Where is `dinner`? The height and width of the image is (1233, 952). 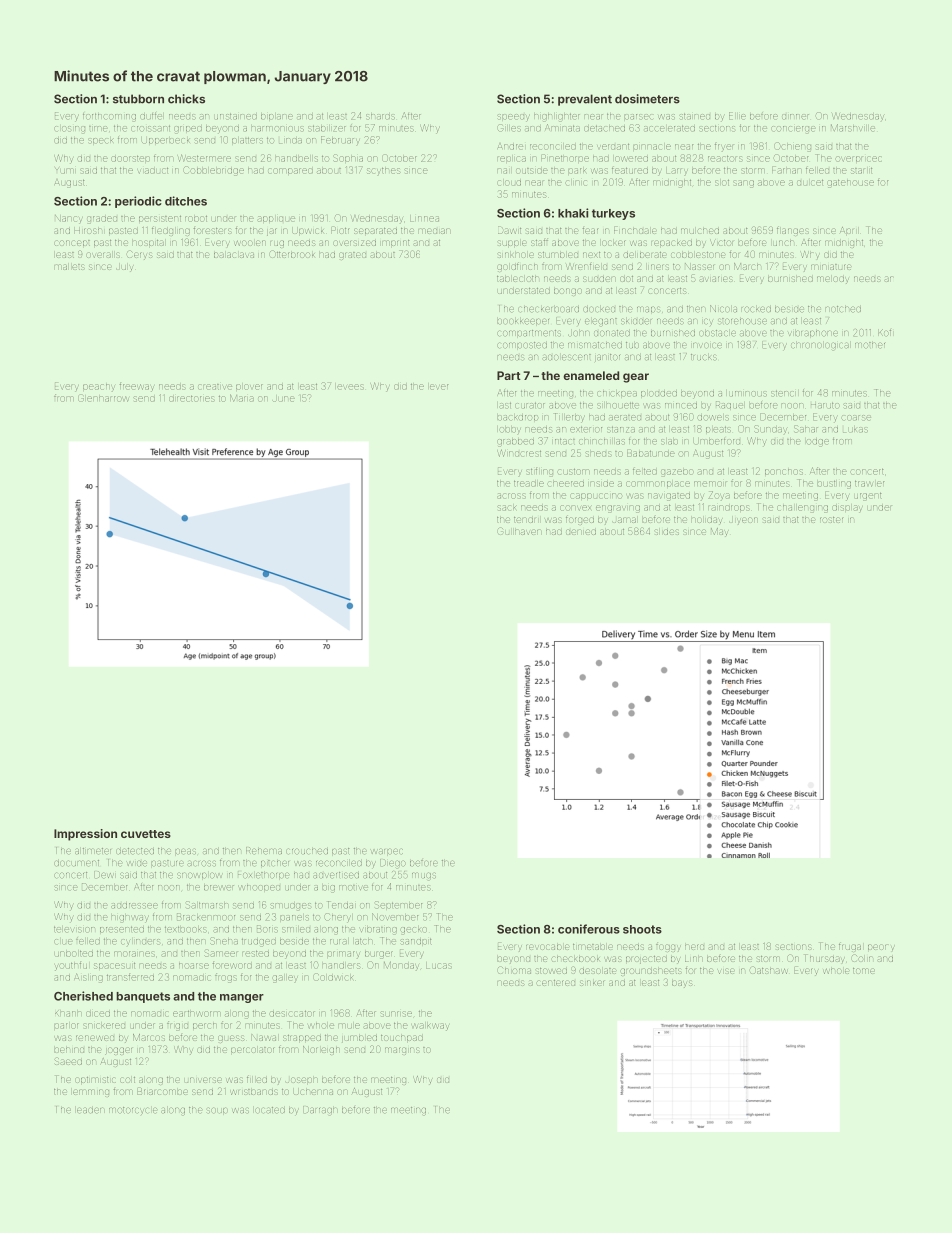
dinner is located at coordinates (795, 116).
